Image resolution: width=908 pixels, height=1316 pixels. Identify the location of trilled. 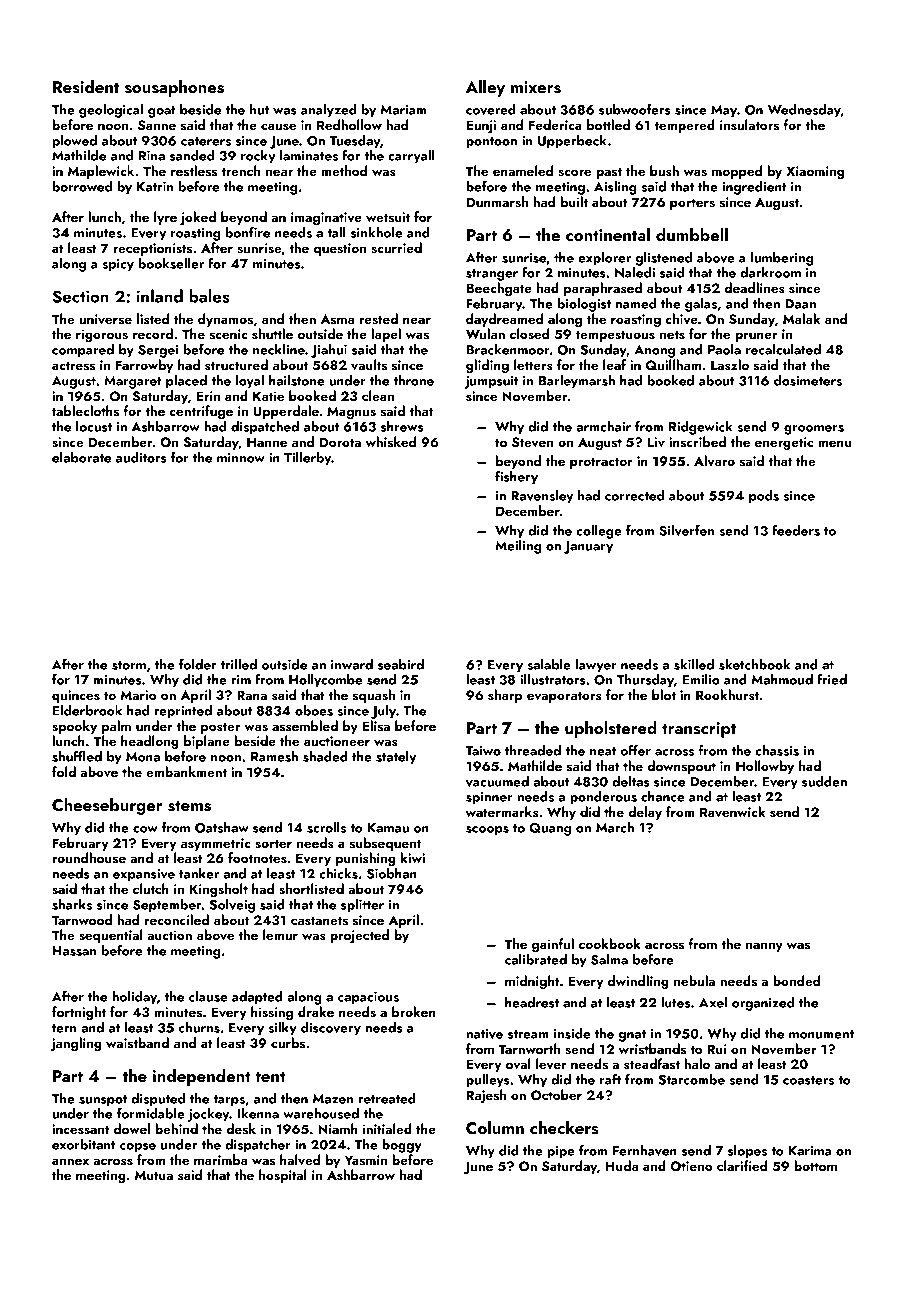
(238, 664).
